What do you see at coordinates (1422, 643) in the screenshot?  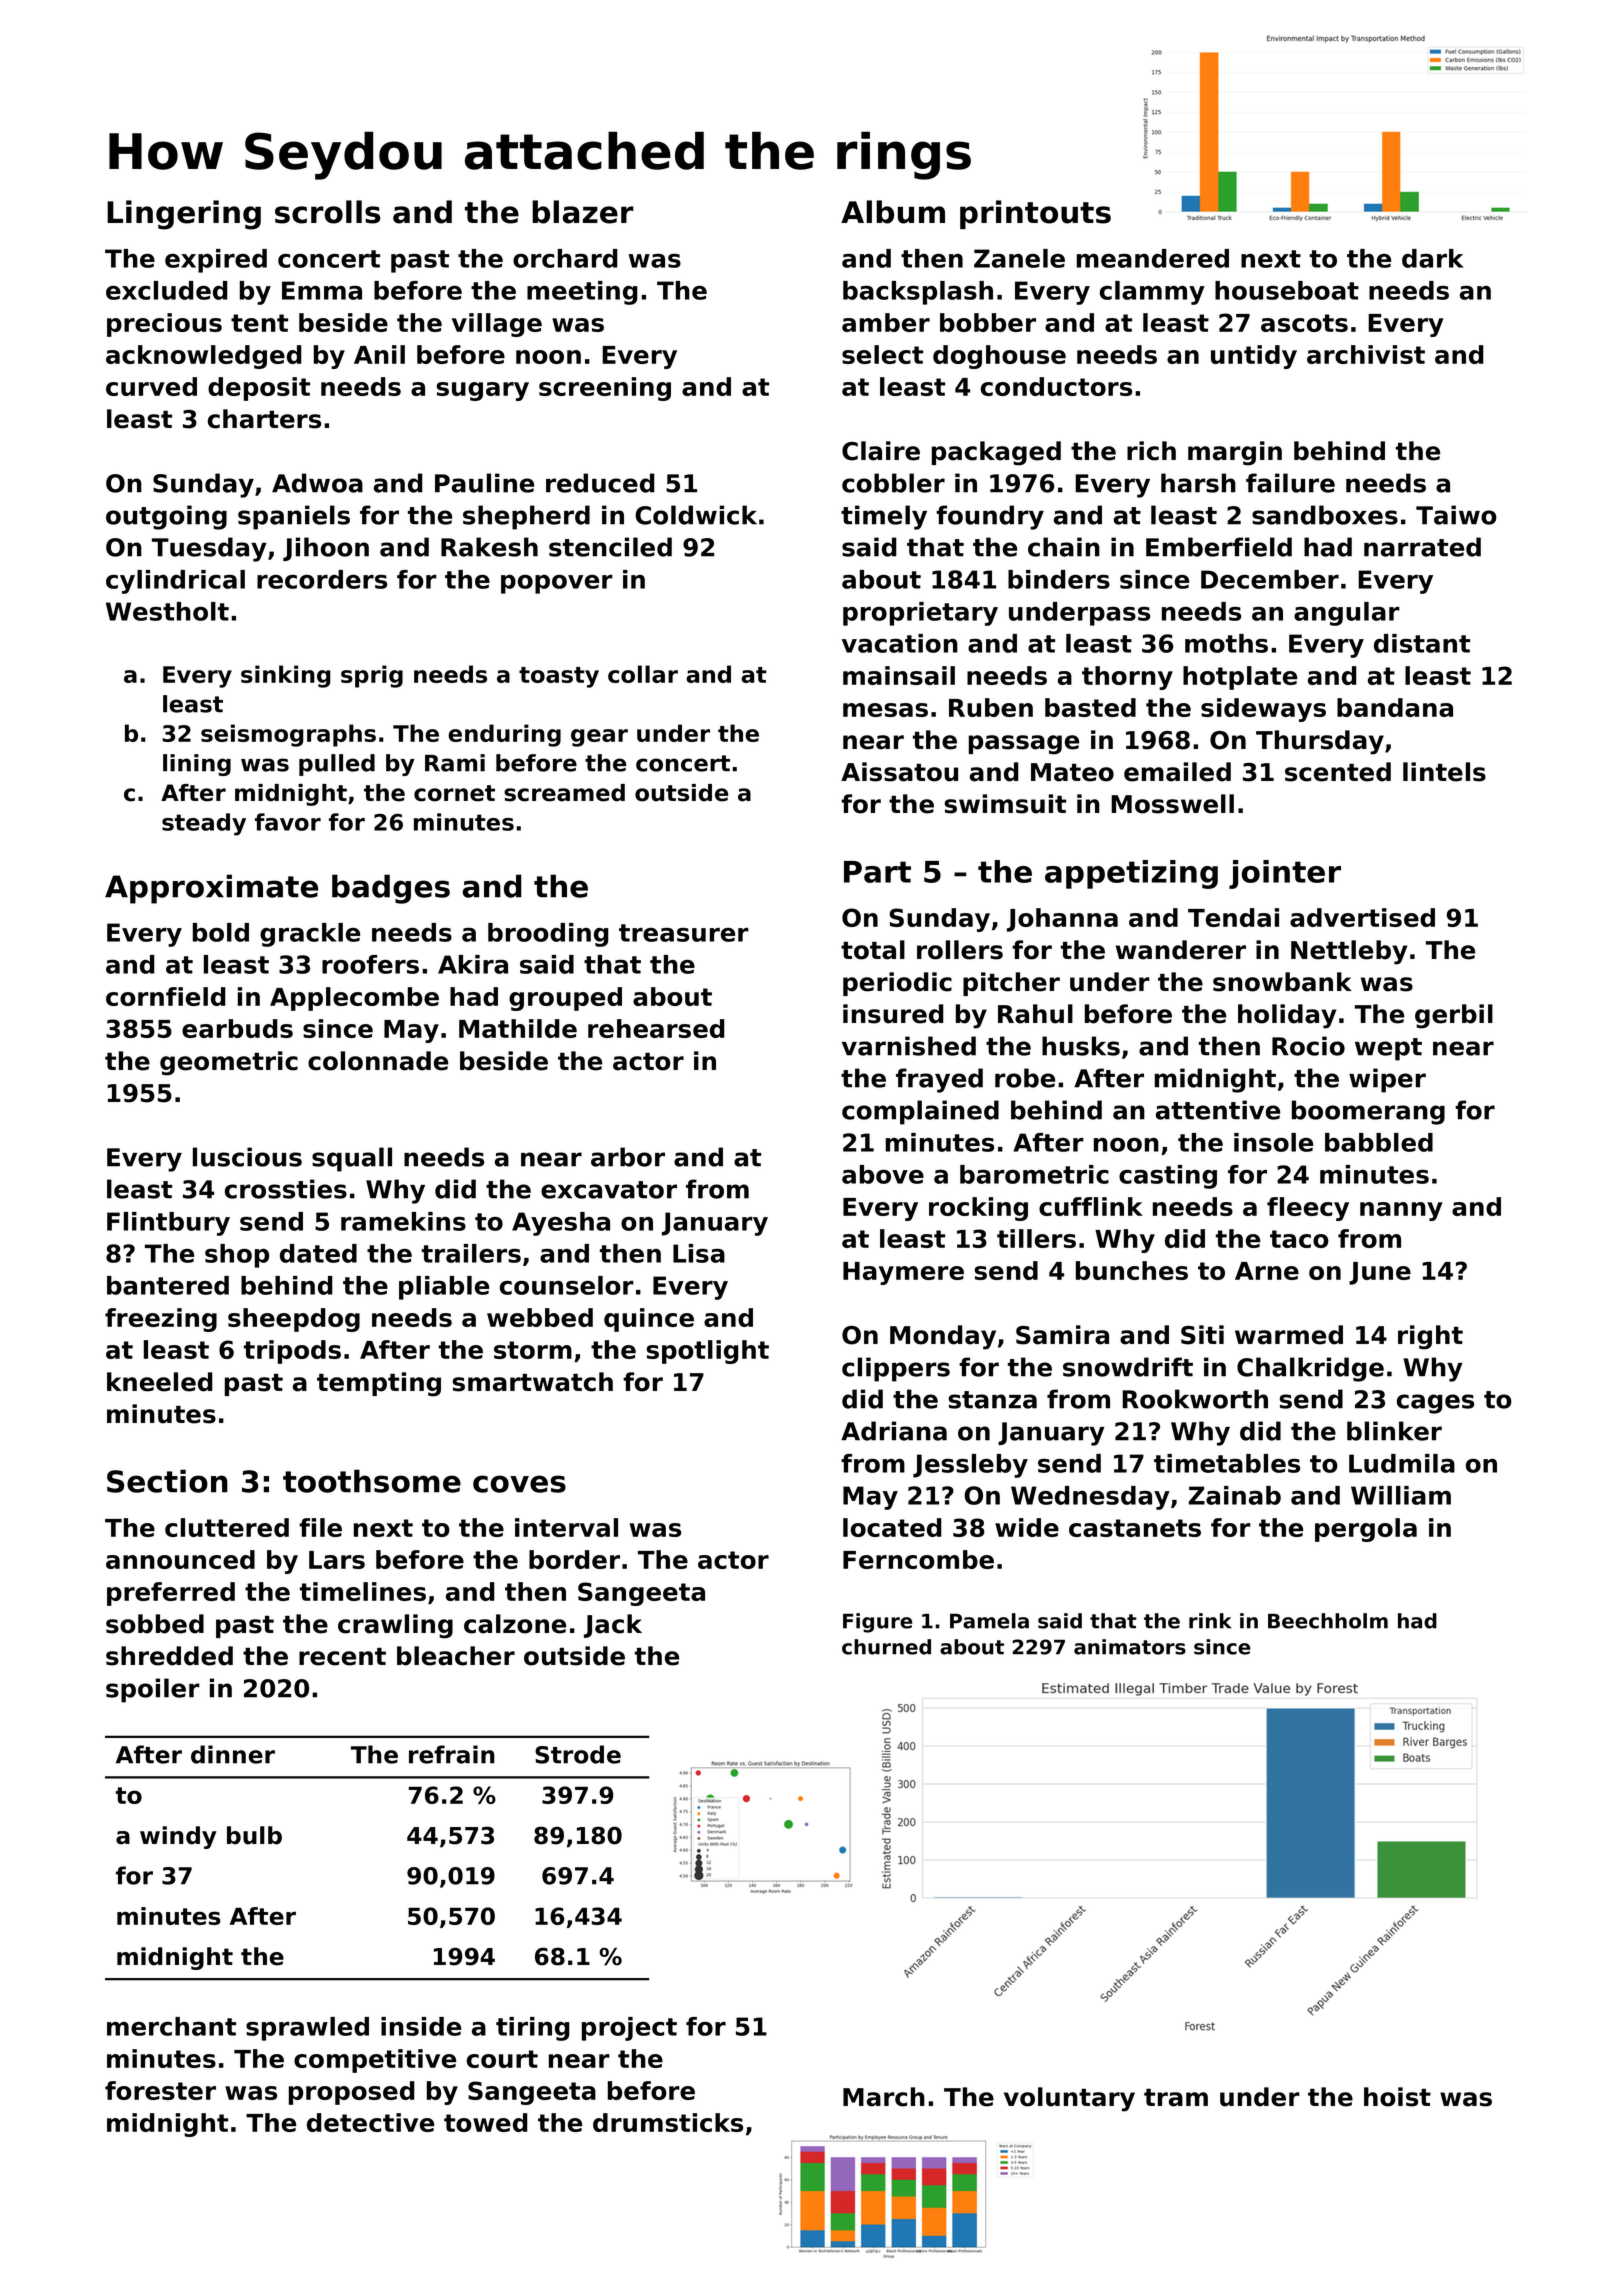 I see `distant` at bounding box center [1422, 643].
